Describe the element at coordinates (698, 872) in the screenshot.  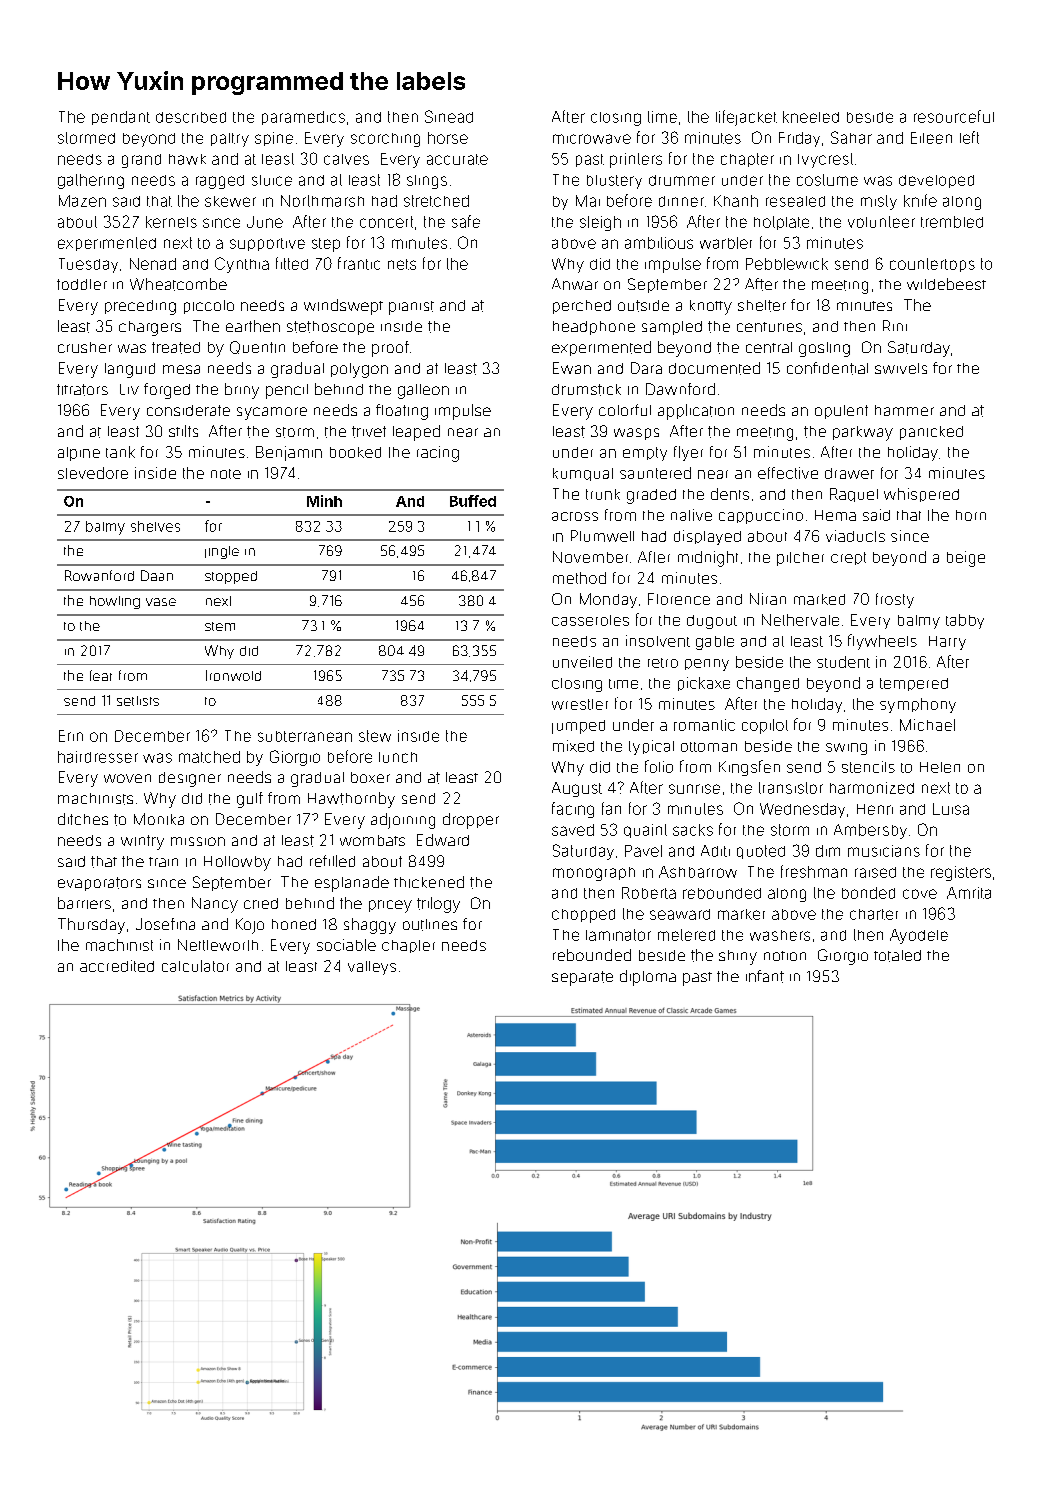
I see `Ashbarrow` at that location.
